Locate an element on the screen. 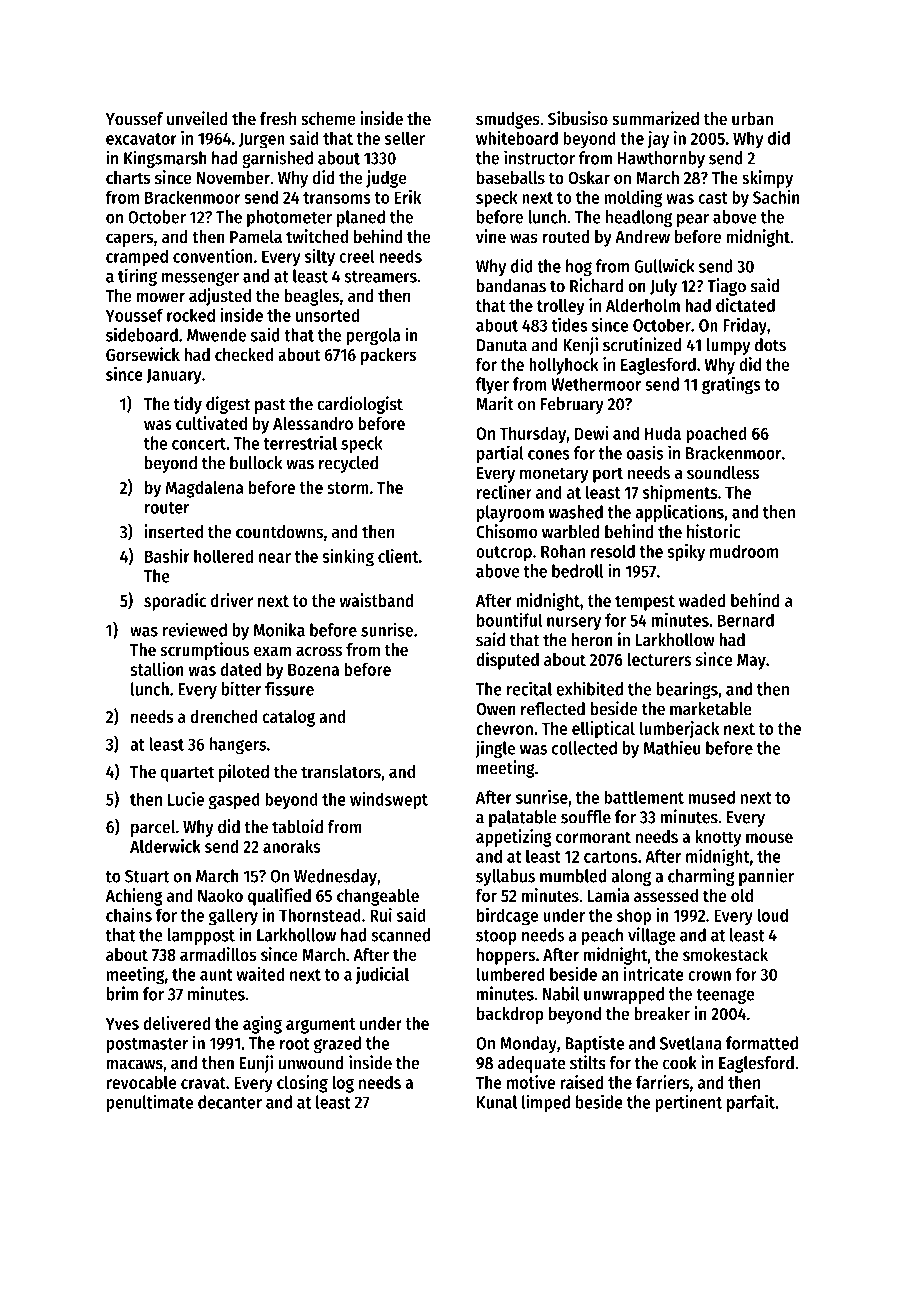  sinking is located at coordinates (348, 558).
